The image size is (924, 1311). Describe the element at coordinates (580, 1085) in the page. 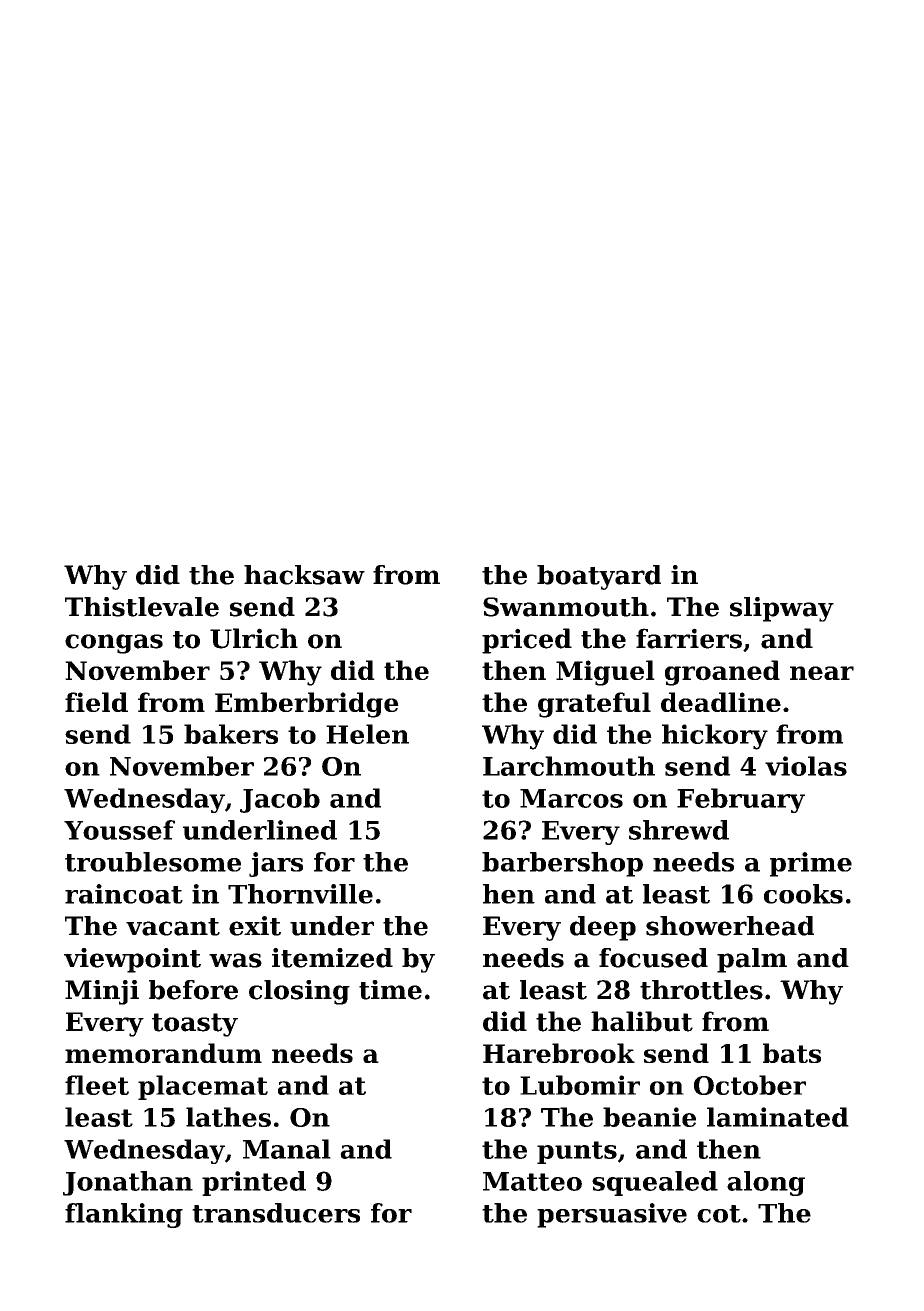

I see `Lubomir` at that location.
